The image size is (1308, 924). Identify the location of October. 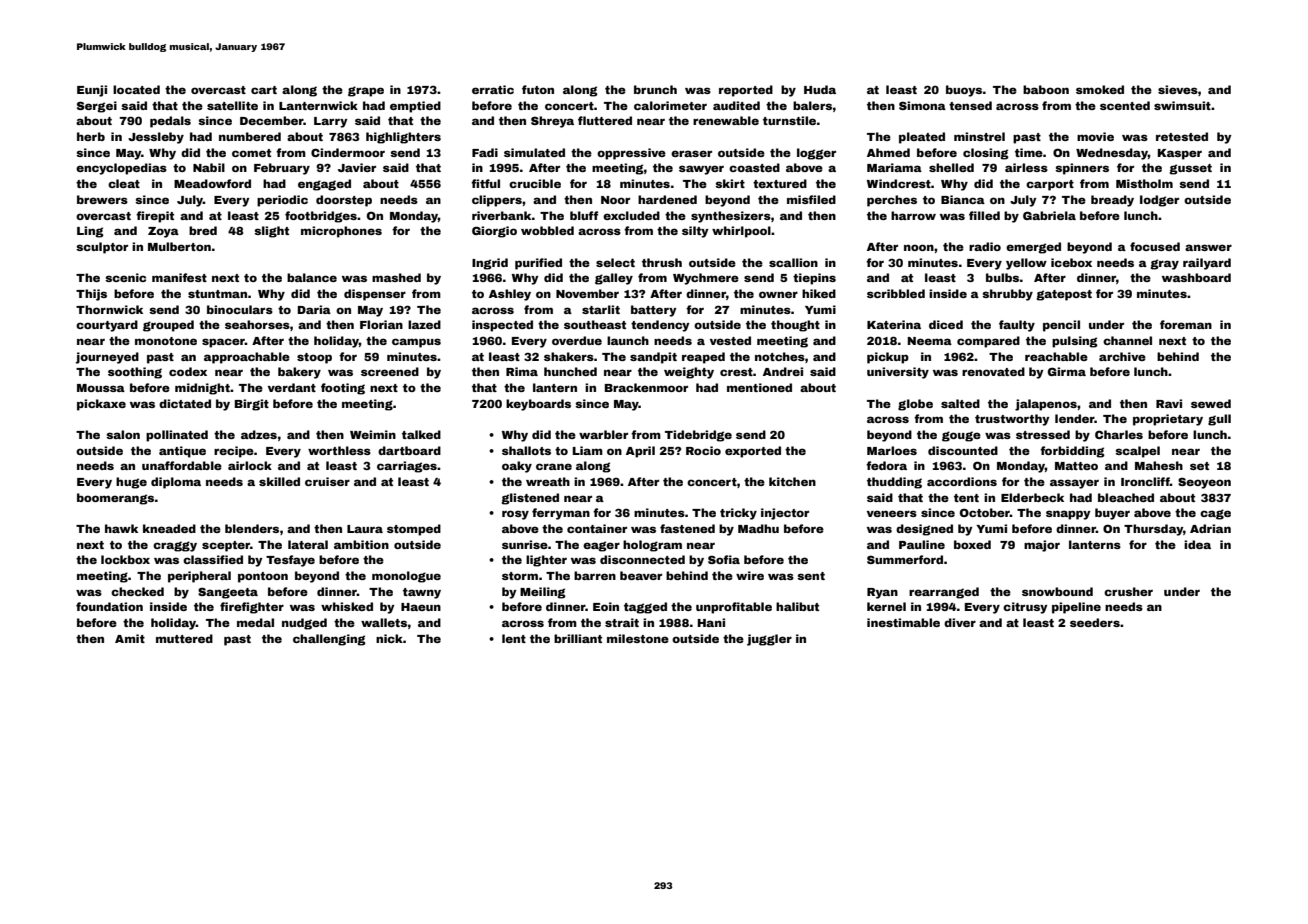
(985, 512).
